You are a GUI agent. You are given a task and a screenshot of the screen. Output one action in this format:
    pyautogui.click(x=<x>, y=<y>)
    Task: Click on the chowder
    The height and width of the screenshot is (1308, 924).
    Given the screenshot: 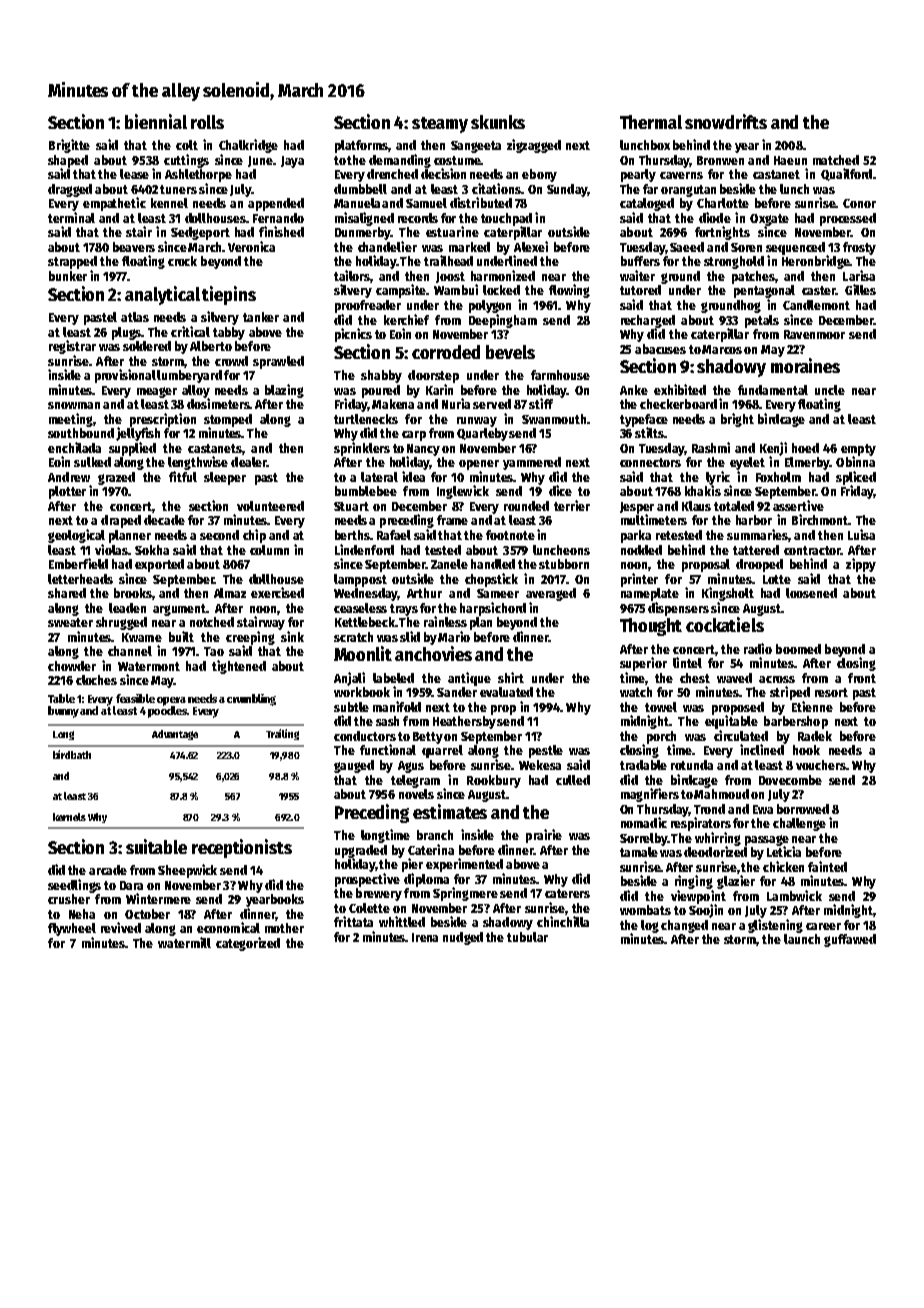 What is the action you would take?
    pyautogui.click(x=72, y=666)
